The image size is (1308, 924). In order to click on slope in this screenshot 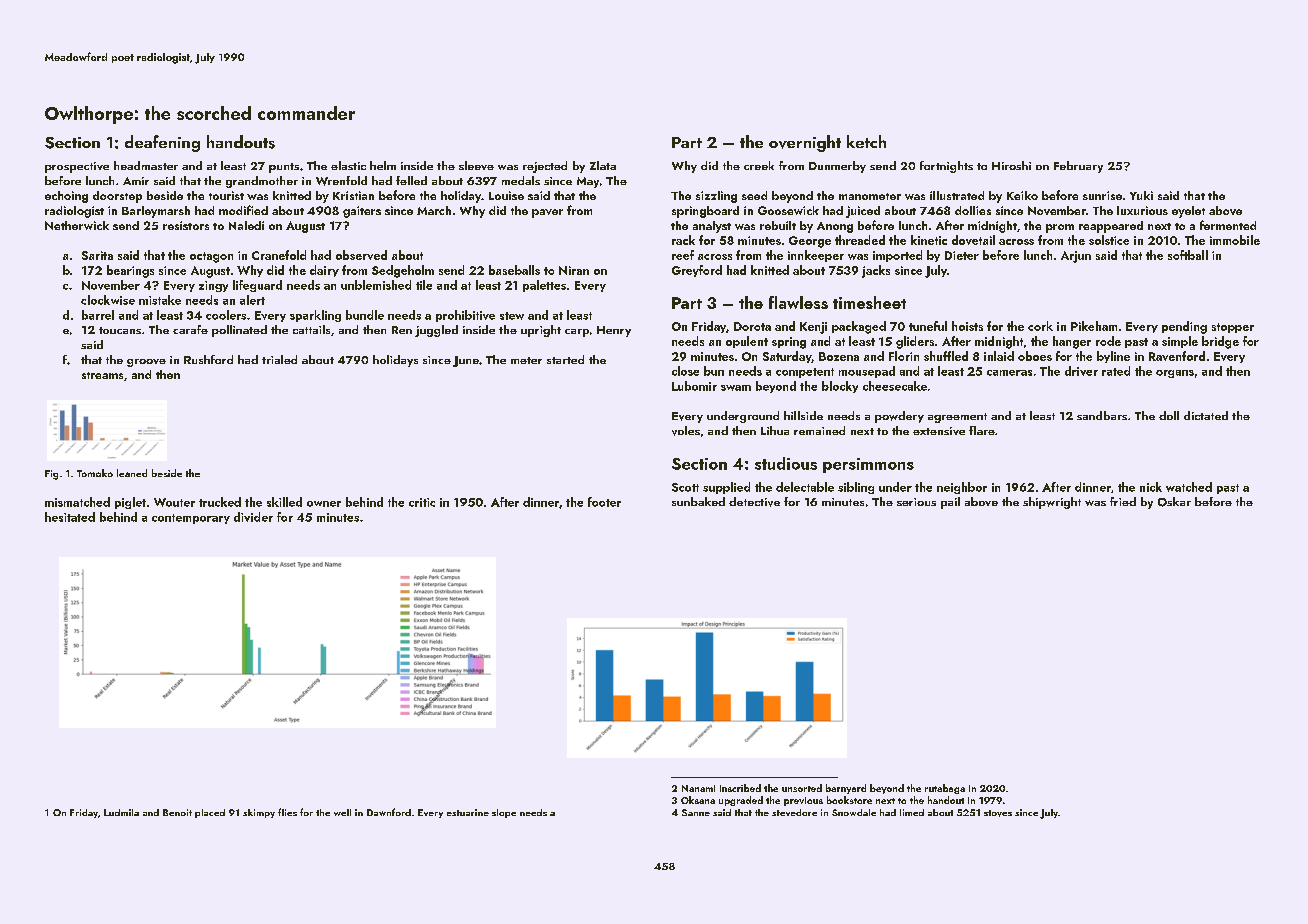, I will do `click(504, 813)`.
